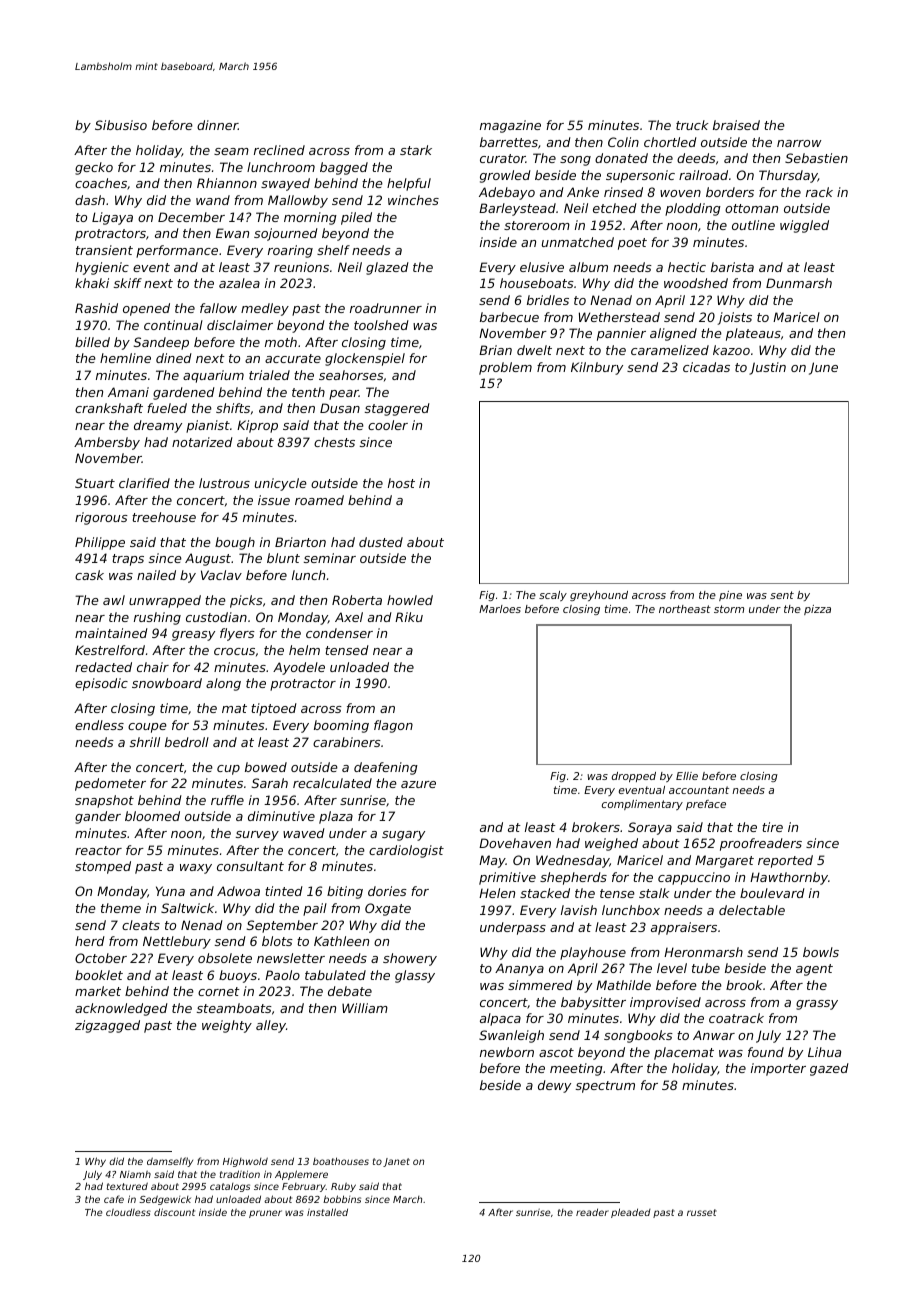  I want to click on improvised, so click(665, 1003).
